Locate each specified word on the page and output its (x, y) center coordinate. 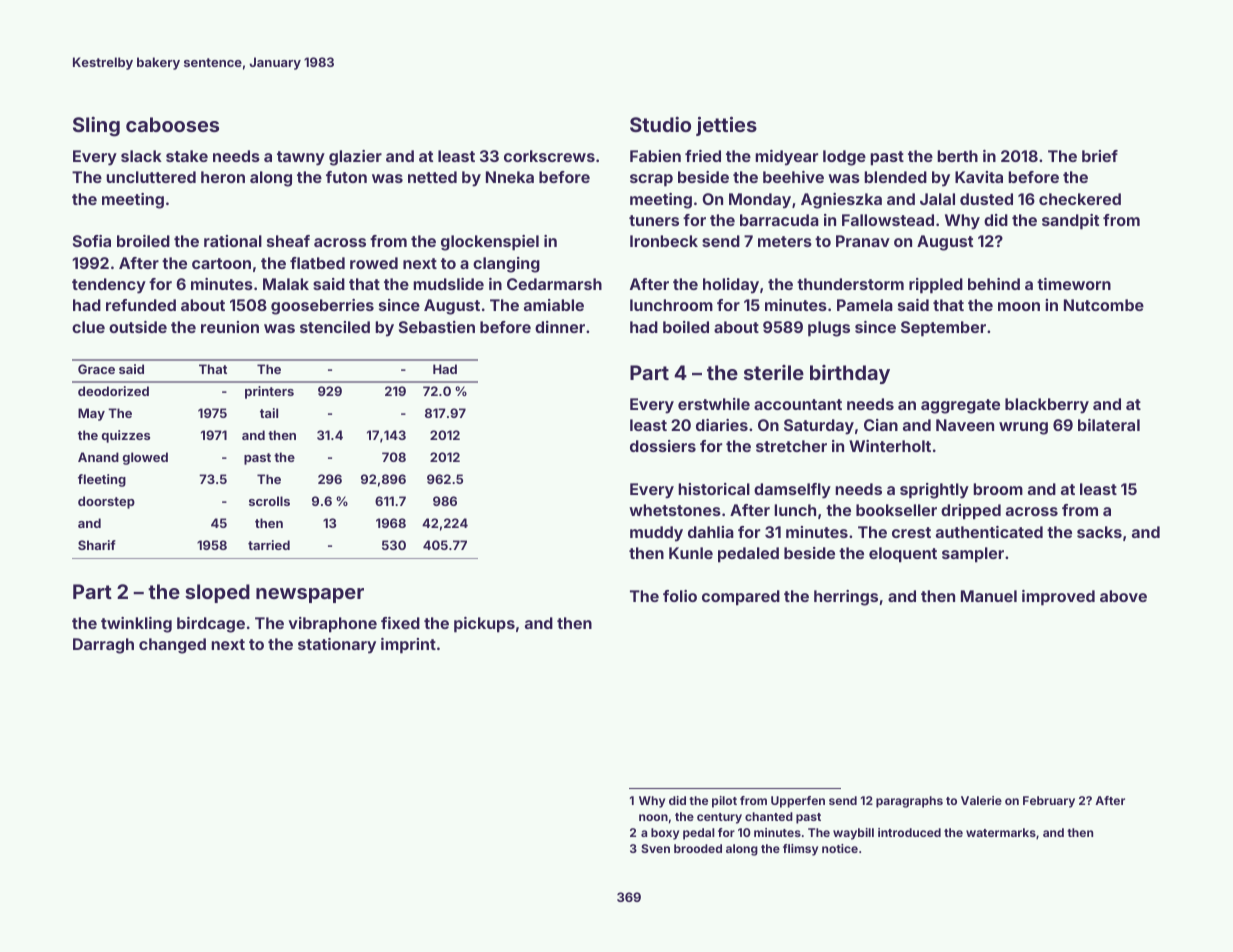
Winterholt (890, 446)
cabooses (172, 124)
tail (269, 413)
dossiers (663, 446)
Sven (655, 848)
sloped (217, 593)
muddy (656, 534)
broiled (143, 241)
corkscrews (549, 156)
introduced (909, 832)
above (1123, 596)
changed (172, 646)
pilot (724, 802)
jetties (726, 126)
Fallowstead (888, 220)
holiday (731, 286)
